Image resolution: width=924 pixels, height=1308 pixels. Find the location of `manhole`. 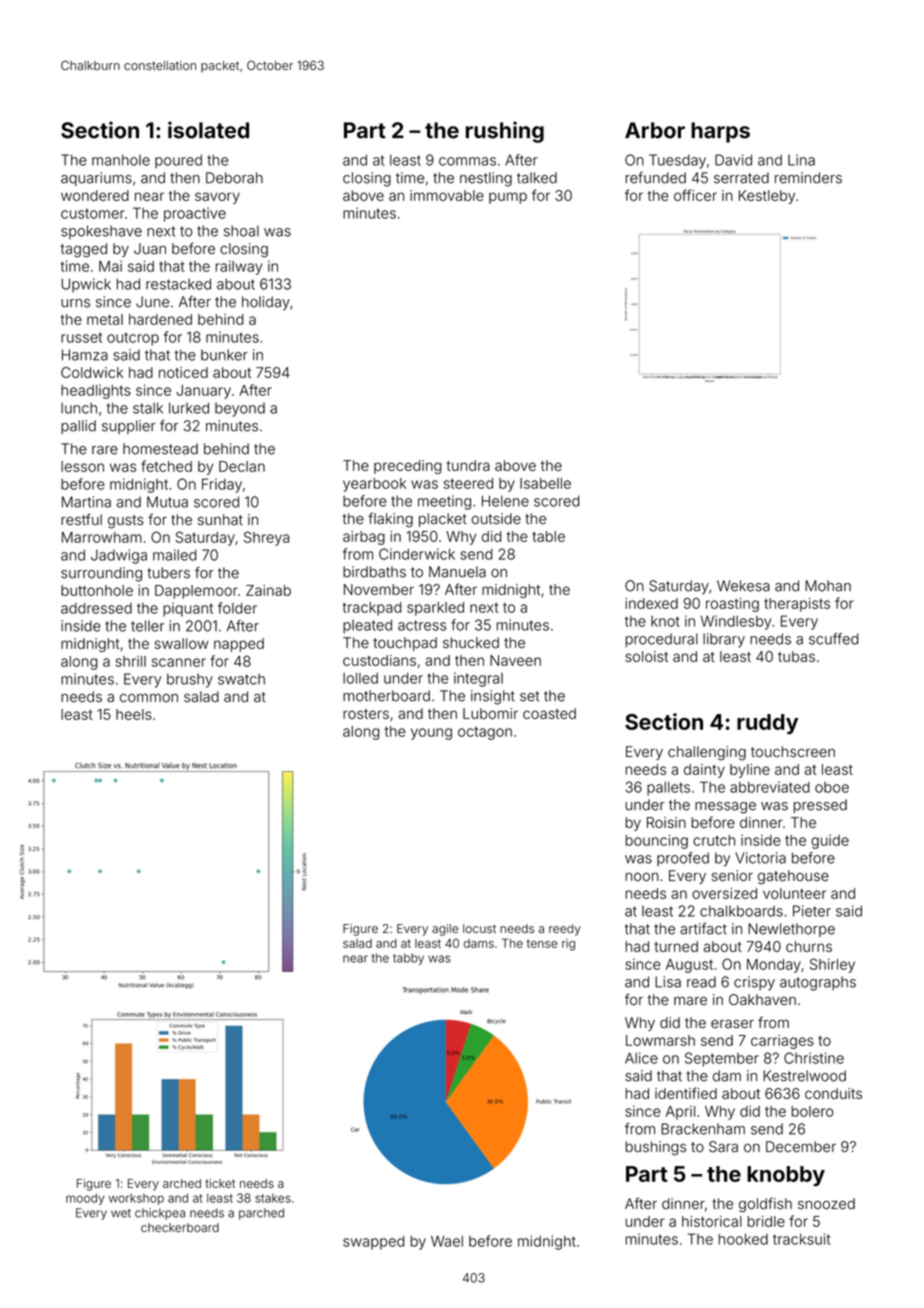

manhole is located at coordinates (121, 160).
